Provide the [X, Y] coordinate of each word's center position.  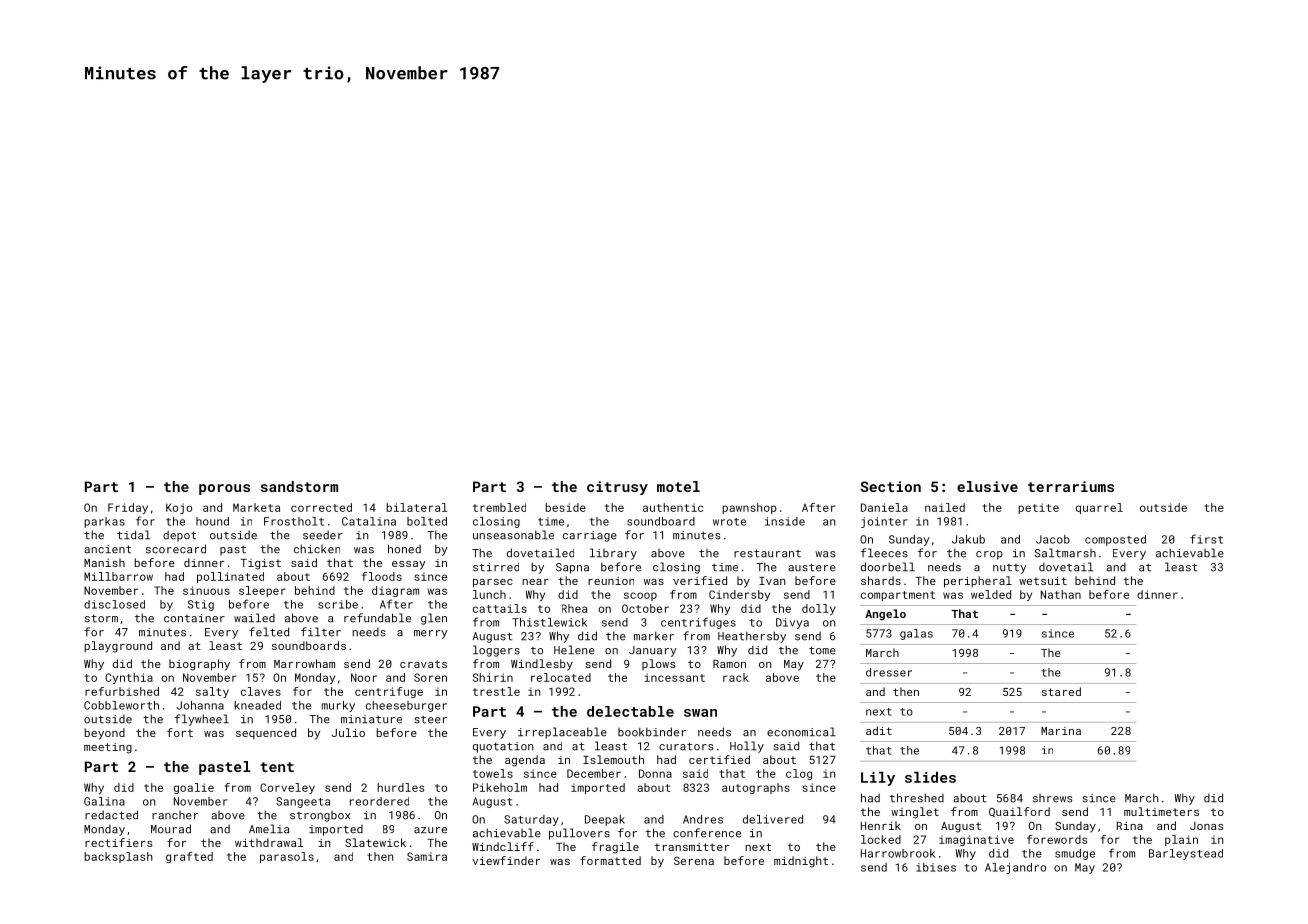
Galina [104, 801]
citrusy [617, 488]
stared [1061, 691]
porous [224, 489]
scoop [640, 596]
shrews [1052, 798]
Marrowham [304, 663]
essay [409, 565]
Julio [348, 732]
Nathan [1061, 594]
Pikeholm [500, 787]
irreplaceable [562, 733]
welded [991, 594]
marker [654, 636]
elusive [987, 486]
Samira [427, 856]
